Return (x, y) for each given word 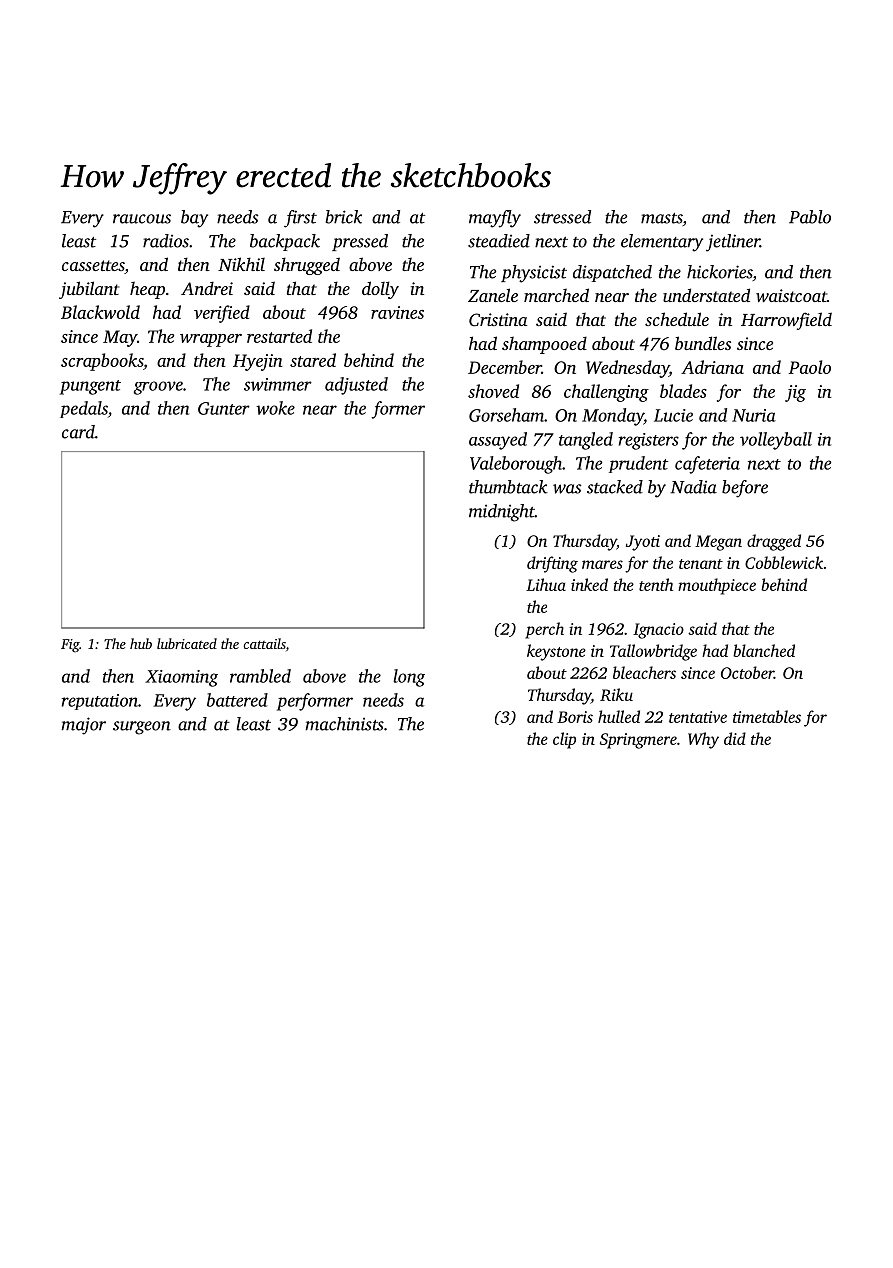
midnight (502, 513)
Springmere (638, 741)
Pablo (810, 217)
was (567, 489)
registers (649, 441)
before (745, 489)
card (78, 432)
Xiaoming (181, 678)
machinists (344, 724)
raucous (142, 219)
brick (343, 217)
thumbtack (508, 487)
